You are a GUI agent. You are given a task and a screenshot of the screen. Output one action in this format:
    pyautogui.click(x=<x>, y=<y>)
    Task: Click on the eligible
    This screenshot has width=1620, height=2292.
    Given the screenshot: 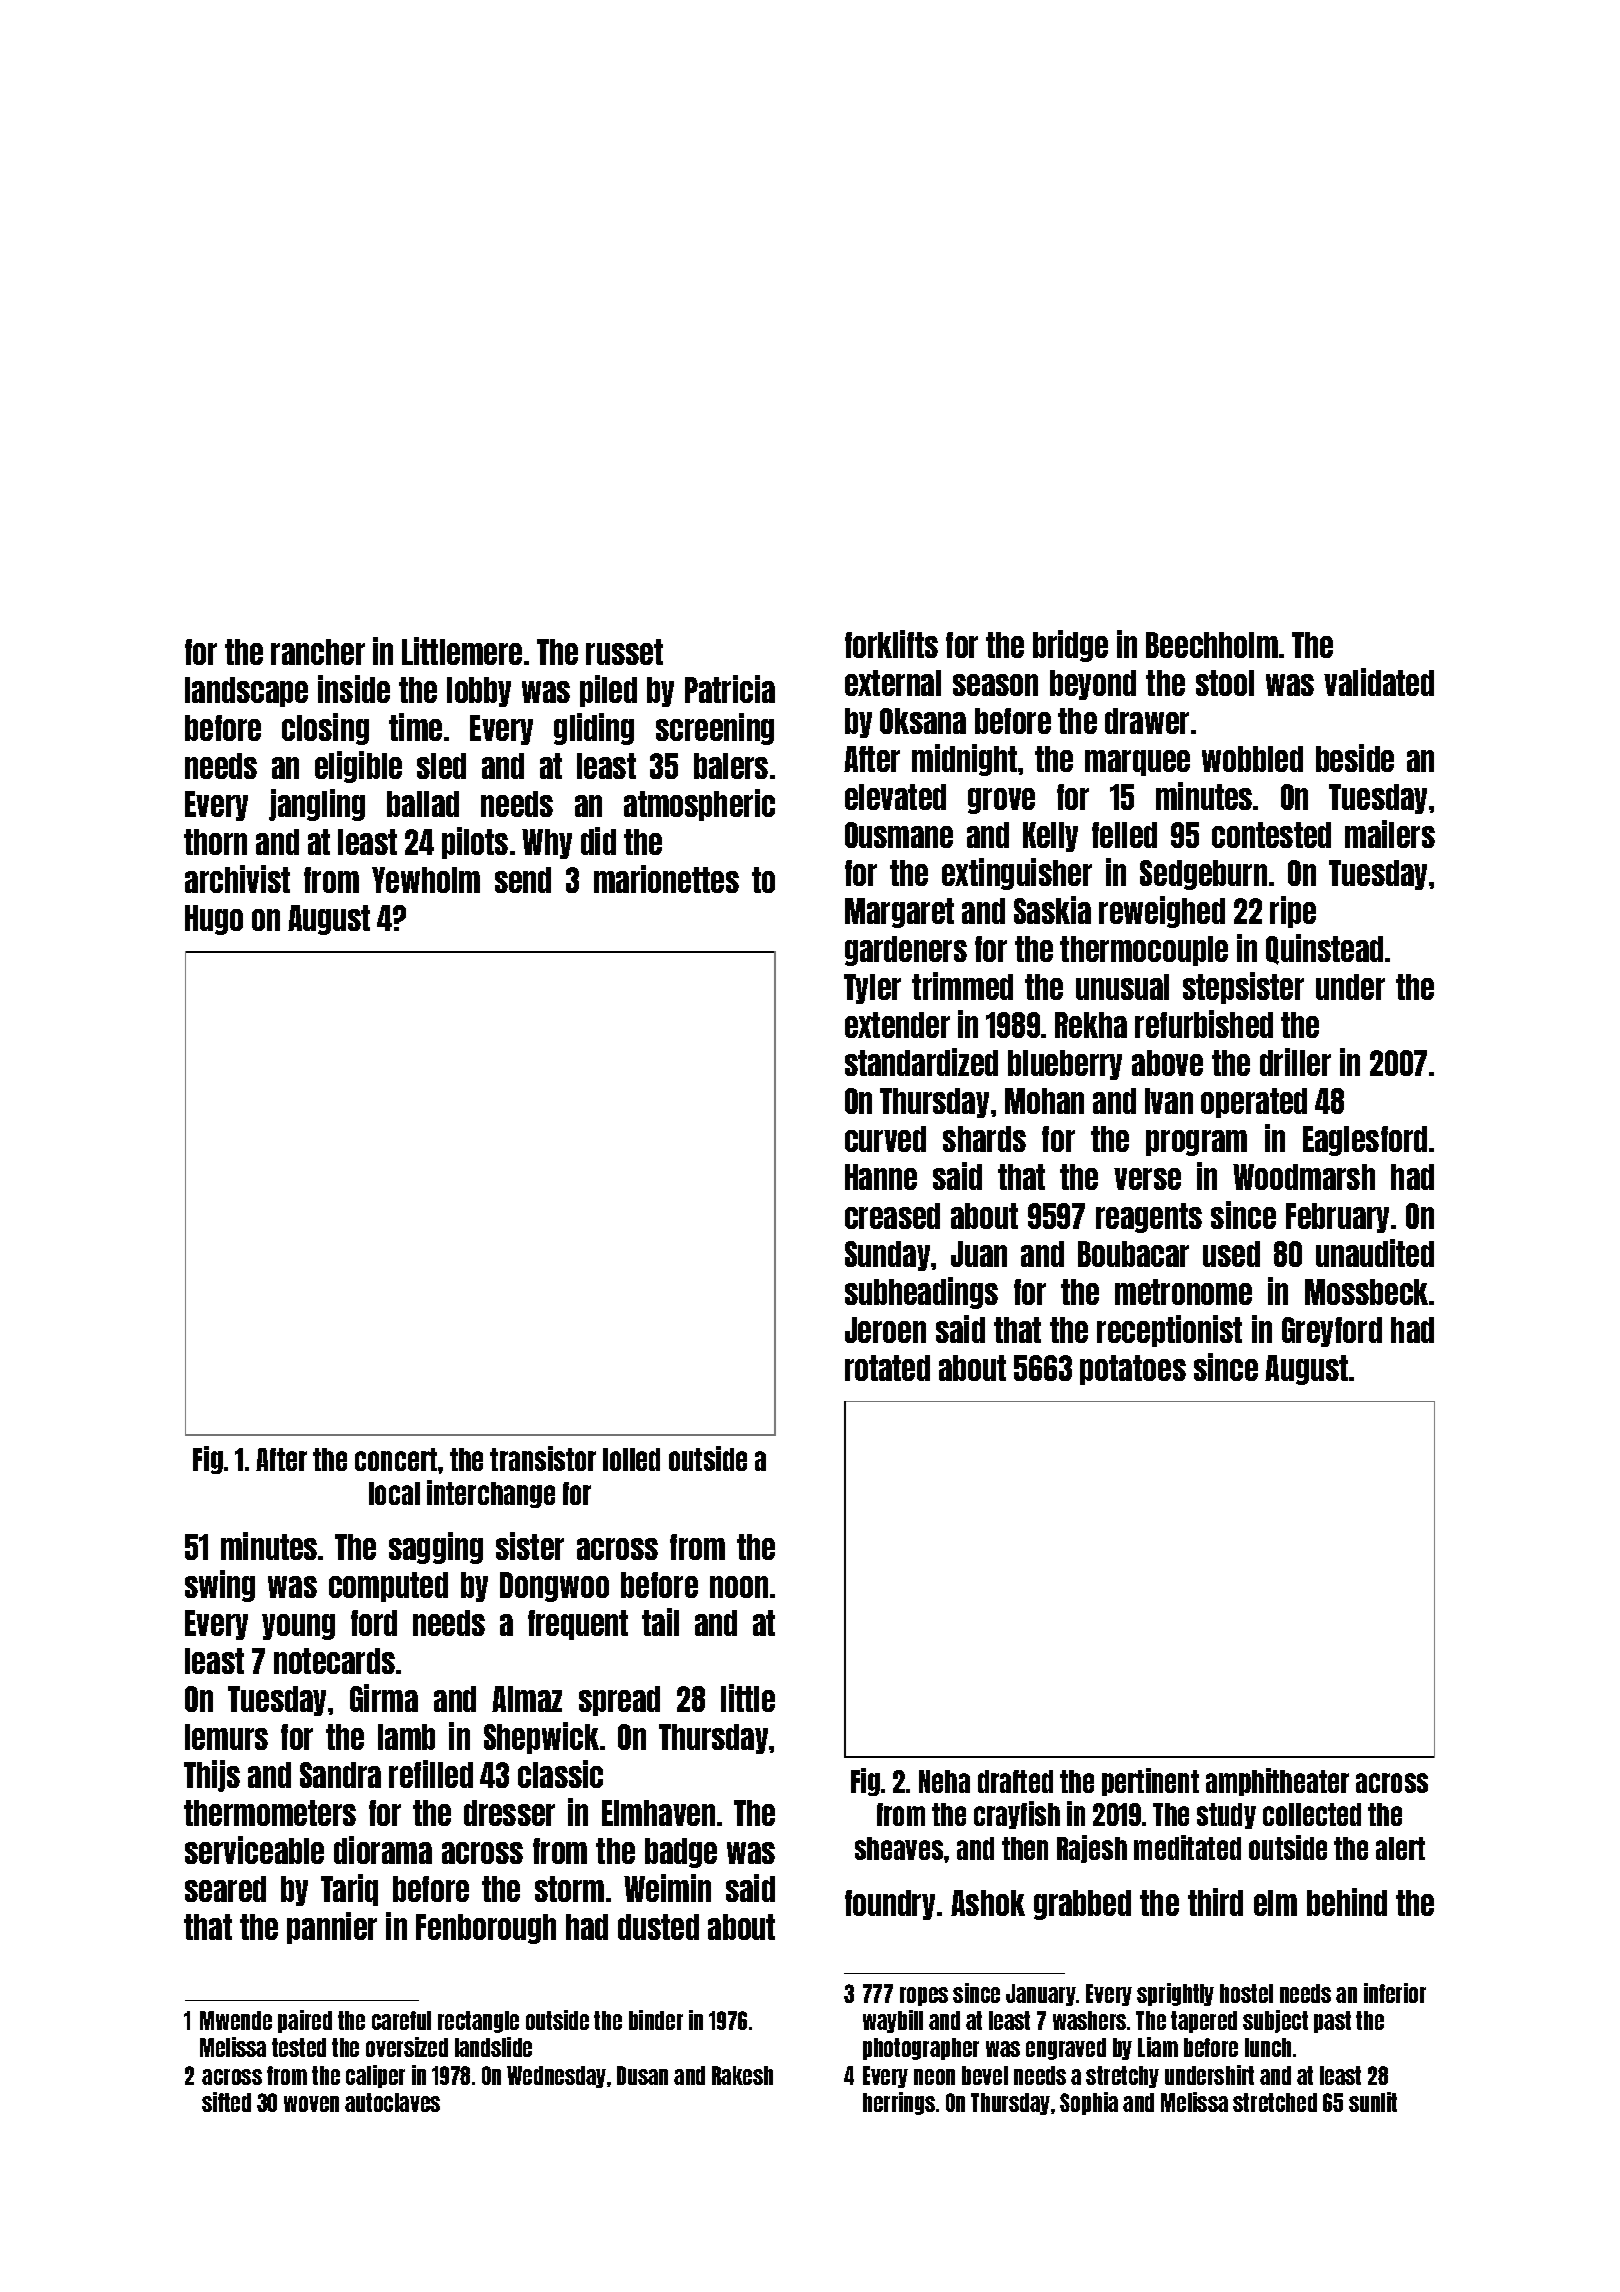 What is the action you would take?
    pyautogui.click(x=358, y=767)
